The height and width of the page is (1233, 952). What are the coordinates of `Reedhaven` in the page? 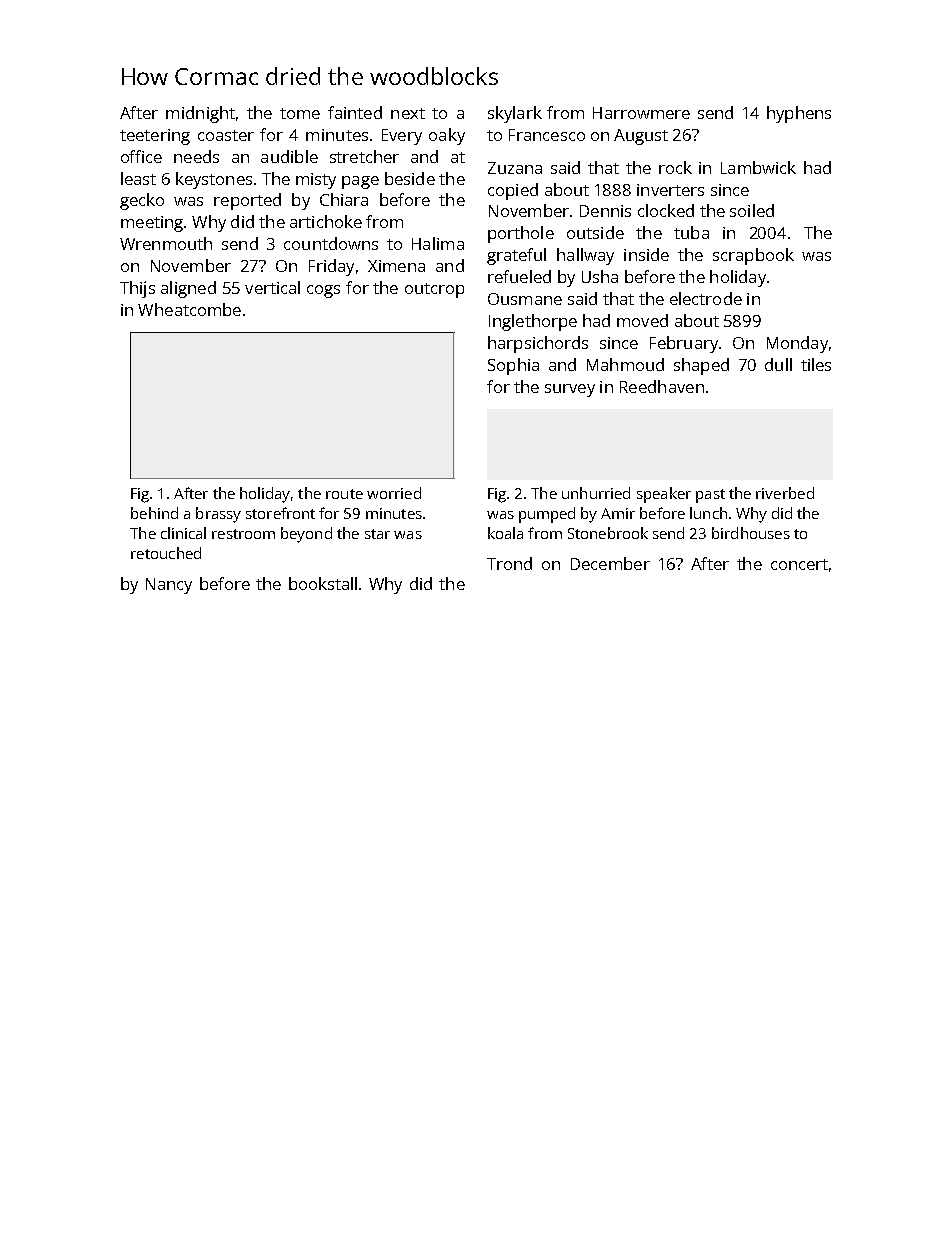 It's located at (662, 386).
